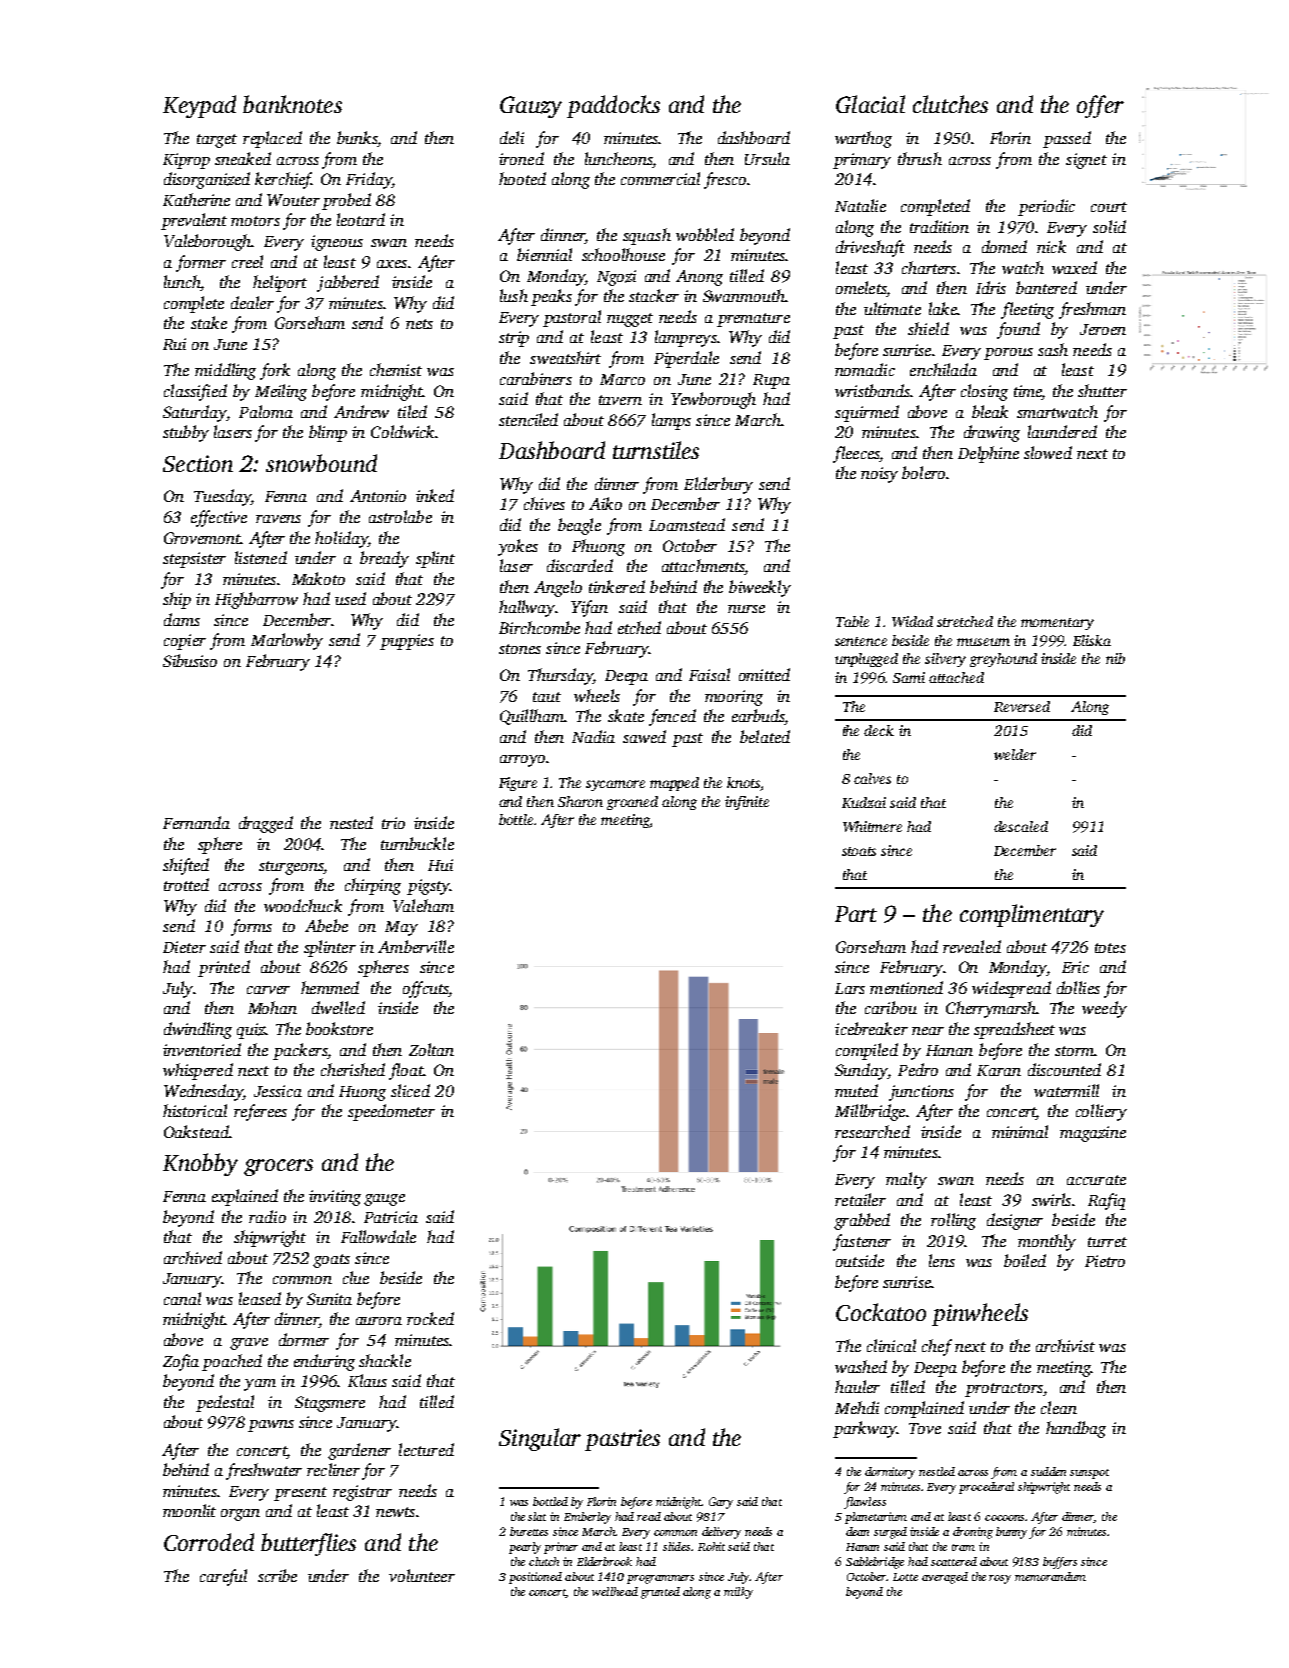 Image resolution: width=1289 pixels, height=1668 pixels. What do you see at coordinates (928, 328) in the image?
I see `shield` at bounding box center [928, 328].
